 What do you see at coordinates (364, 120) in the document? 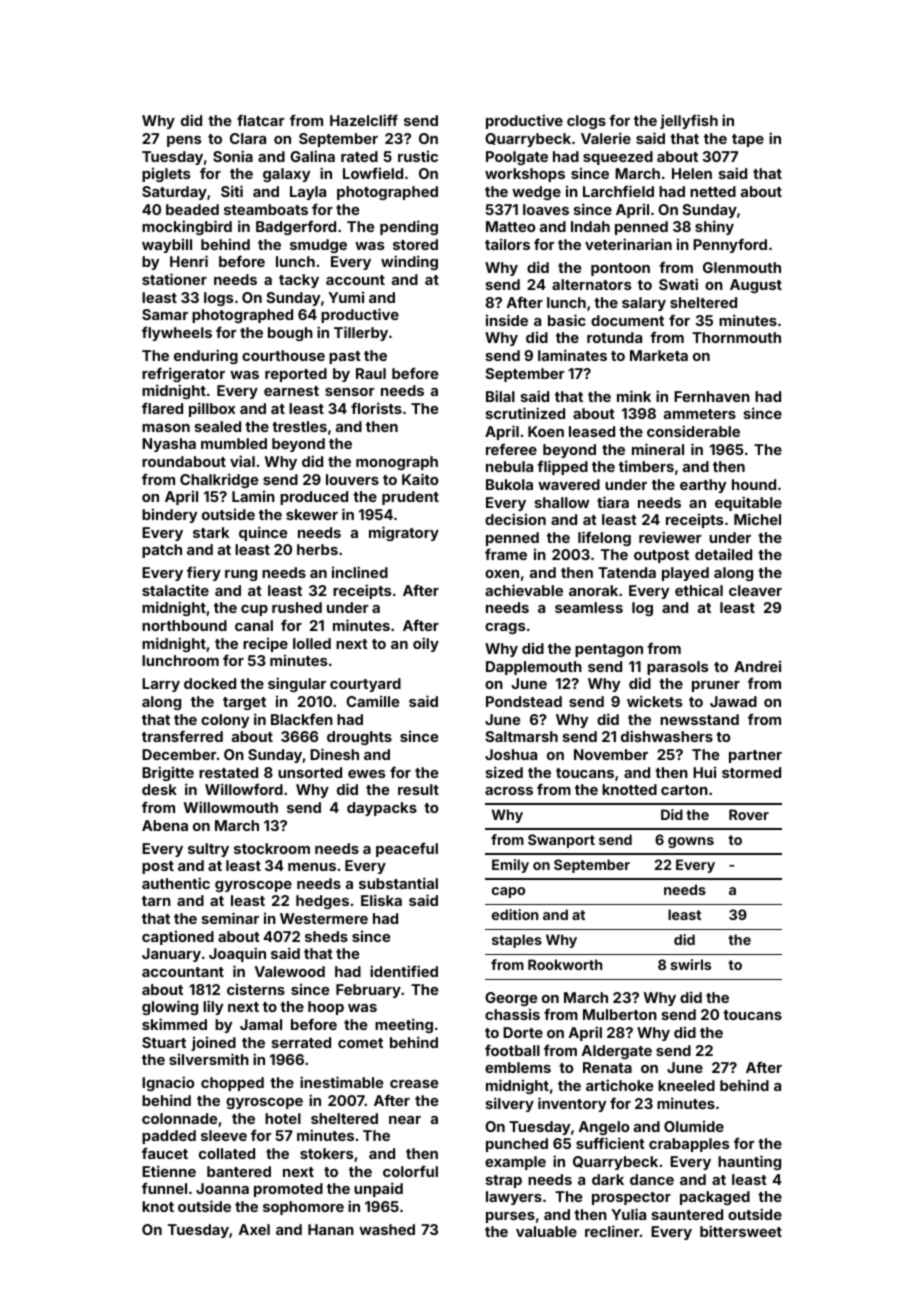
I see `Hazelcliff` at bounding box center [364, 120].
